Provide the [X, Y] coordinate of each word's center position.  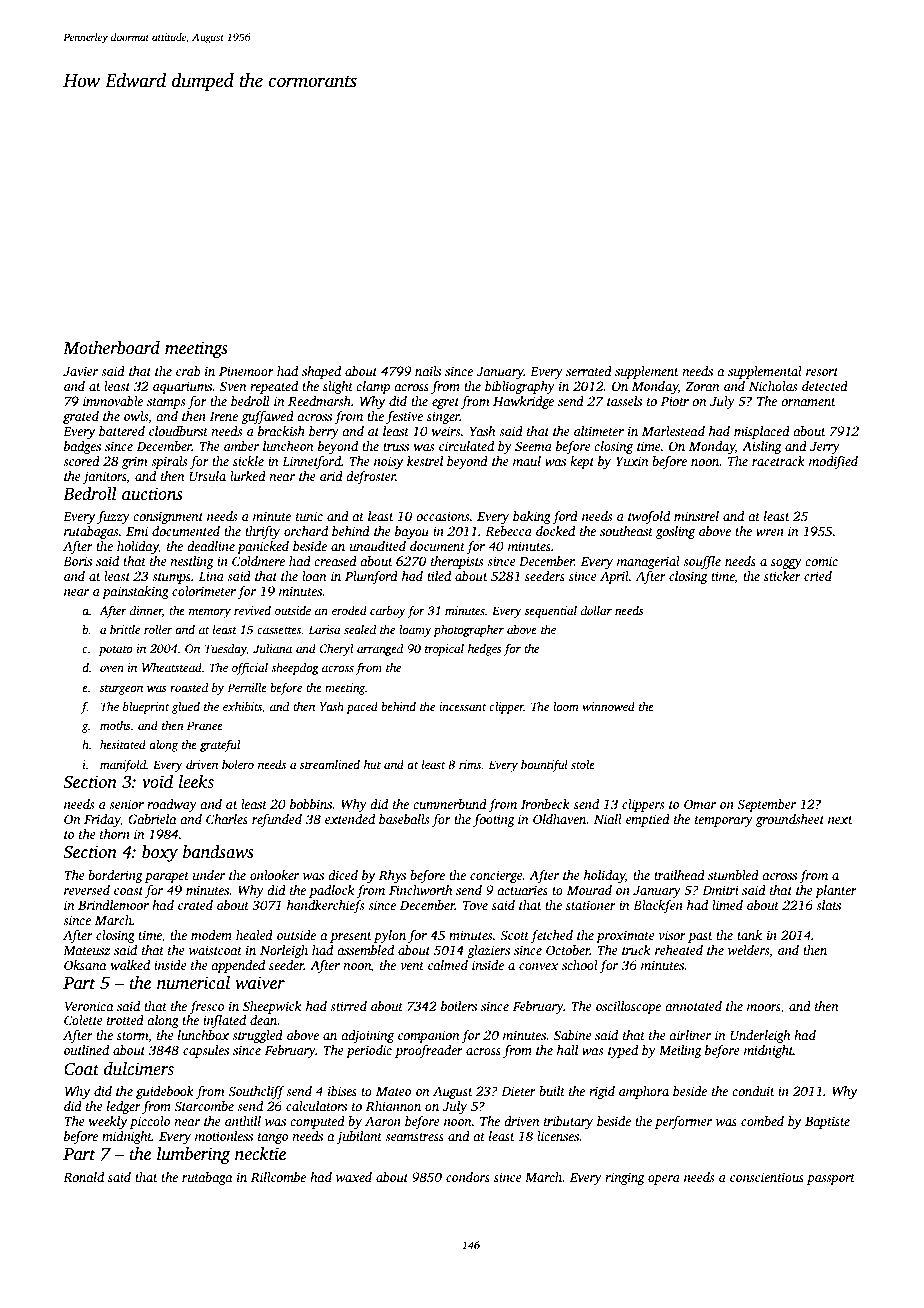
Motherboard [111, 348]
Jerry [825, 448]
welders [748, 950]
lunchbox [203, 1035]
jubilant [359, 1137]
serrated [589, 371]
